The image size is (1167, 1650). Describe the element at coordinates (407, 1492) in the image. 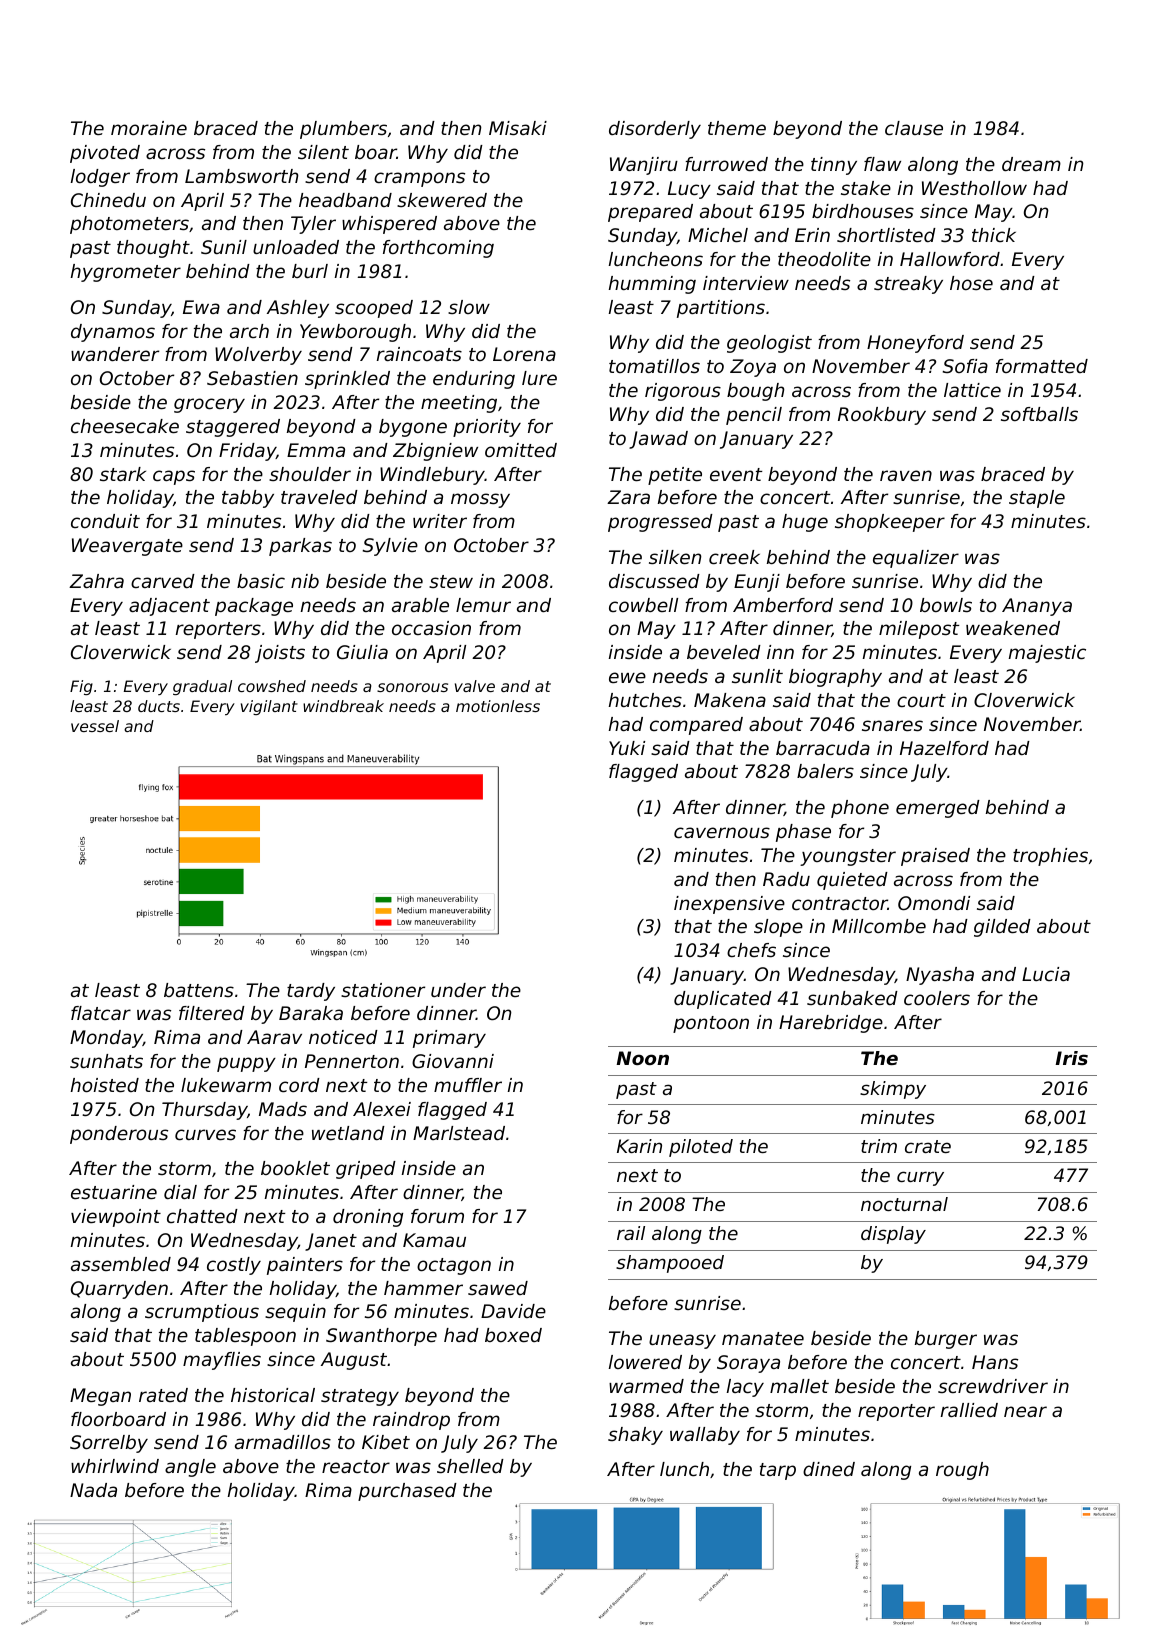

I see `purchased` at that location.
